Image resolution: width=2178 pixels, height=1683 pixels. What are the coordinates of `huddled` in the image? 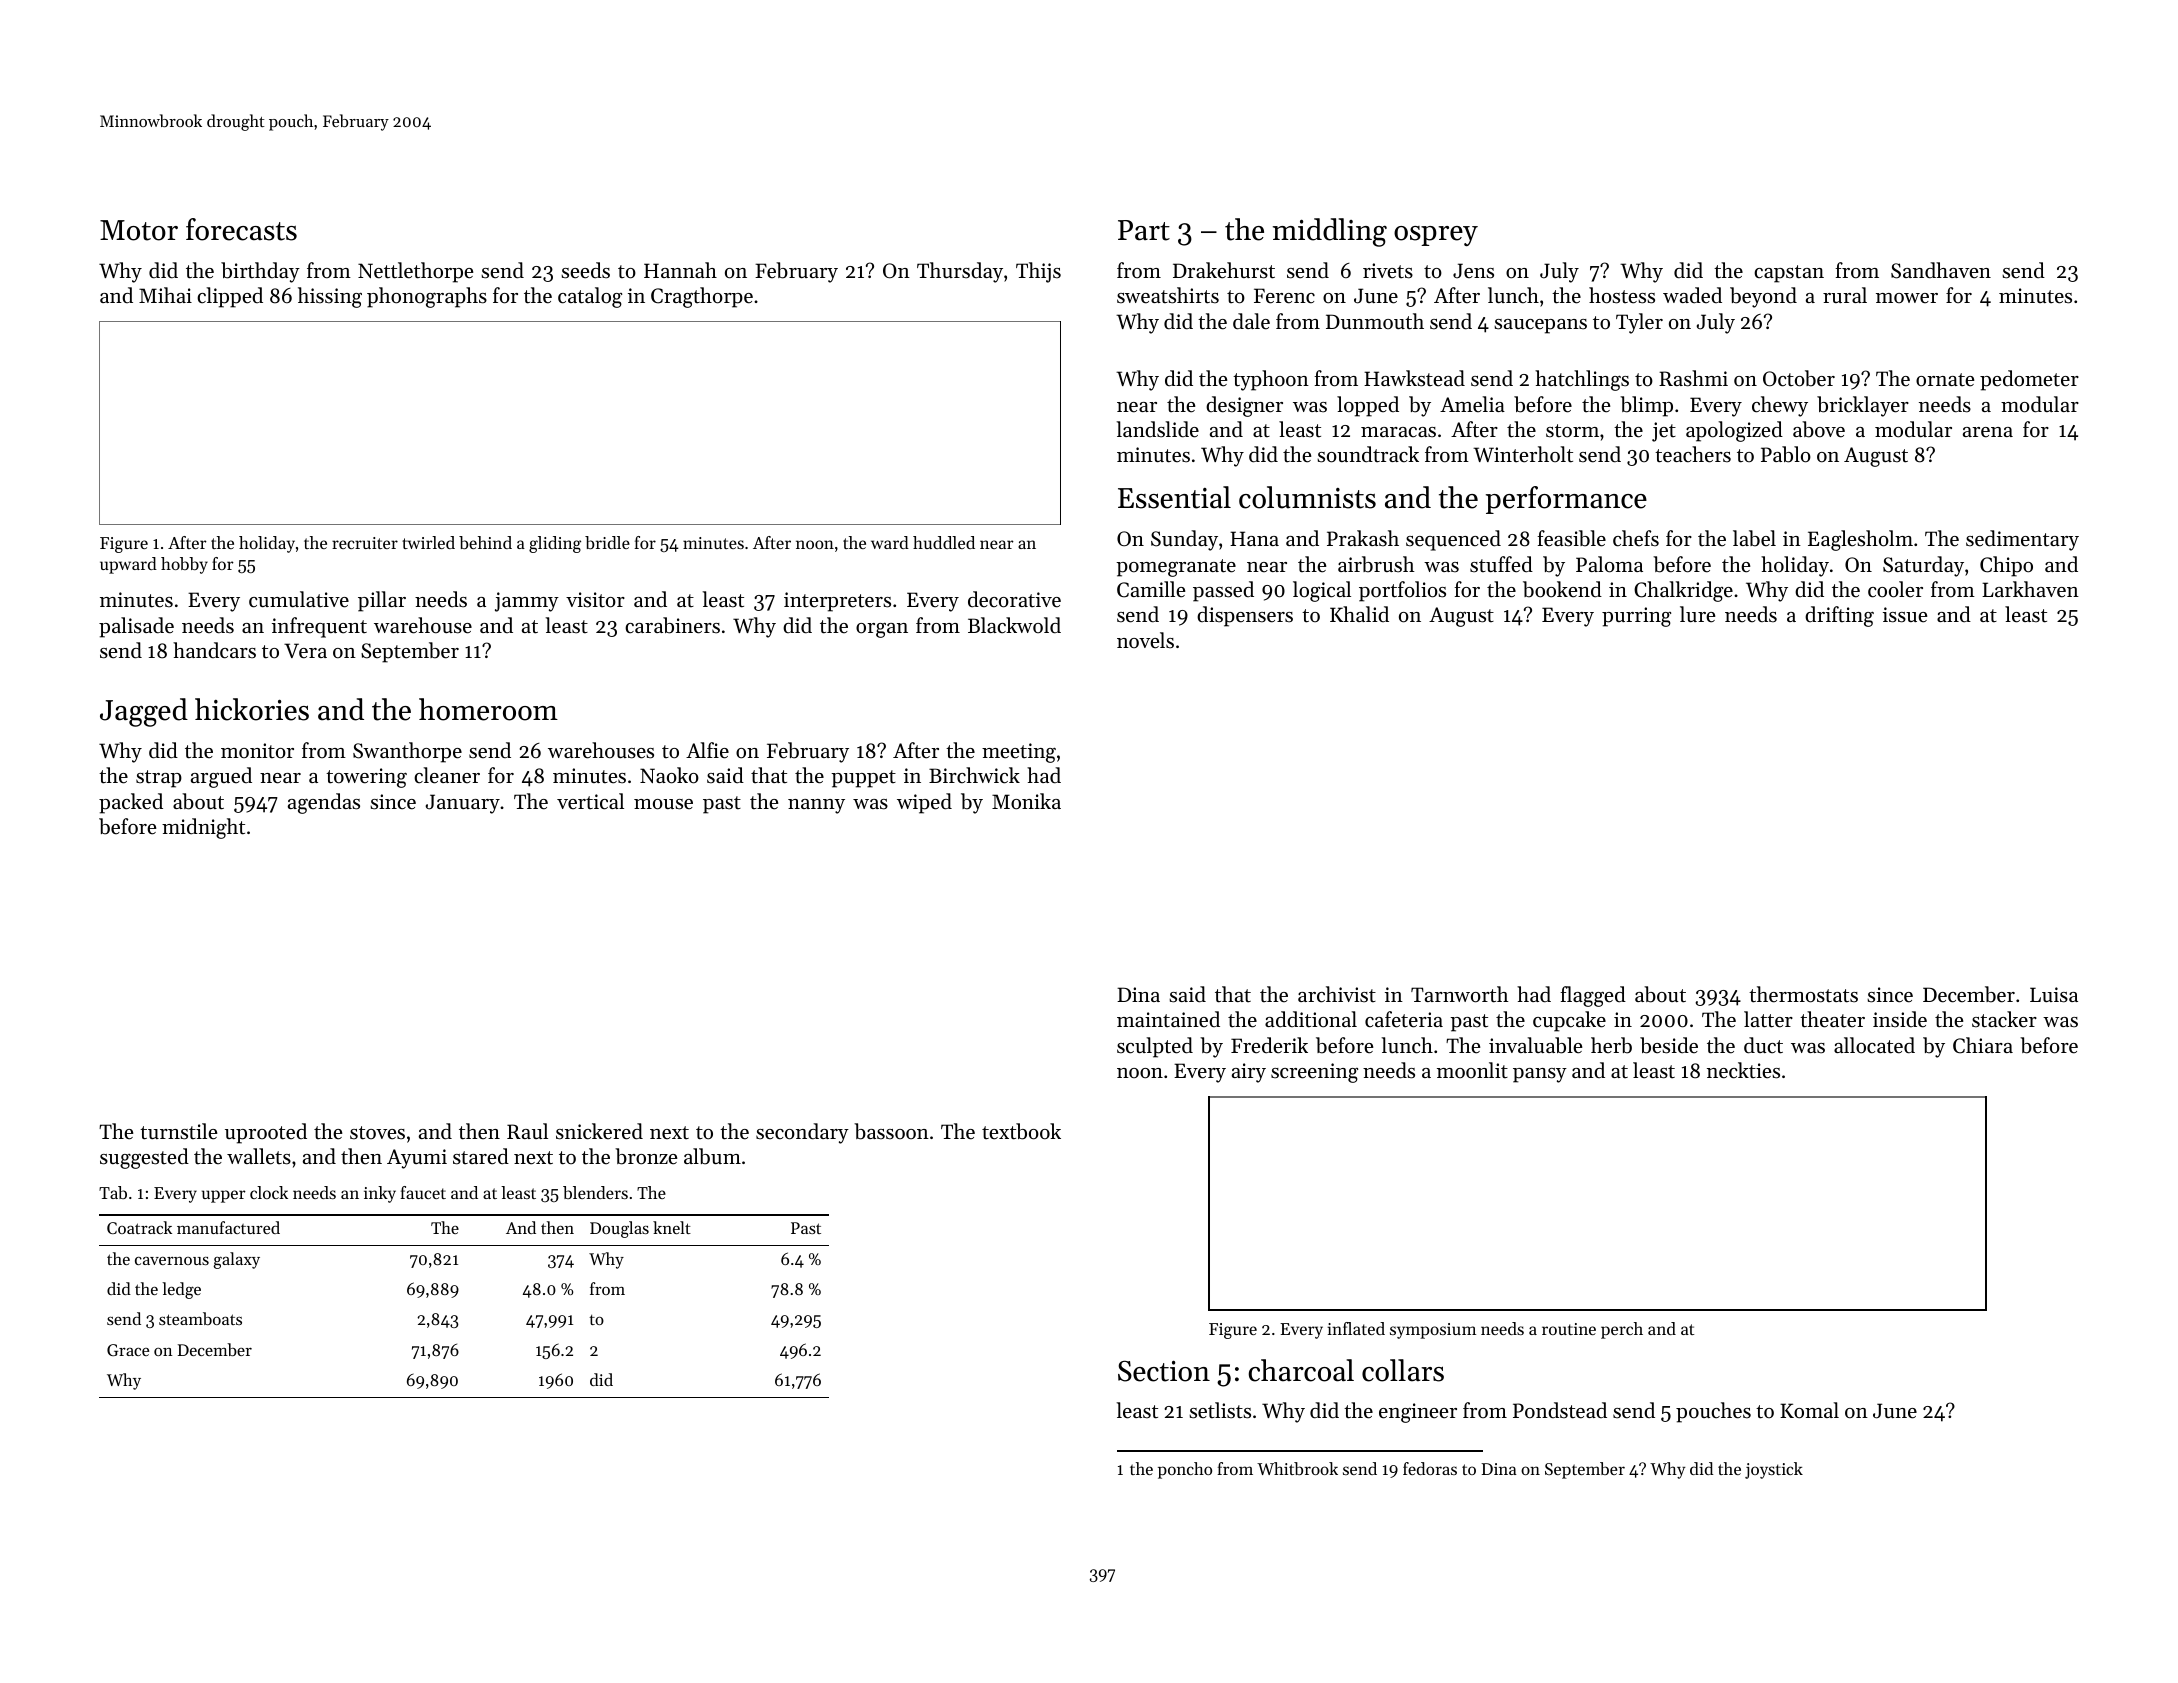 It's located at (944, 542).
